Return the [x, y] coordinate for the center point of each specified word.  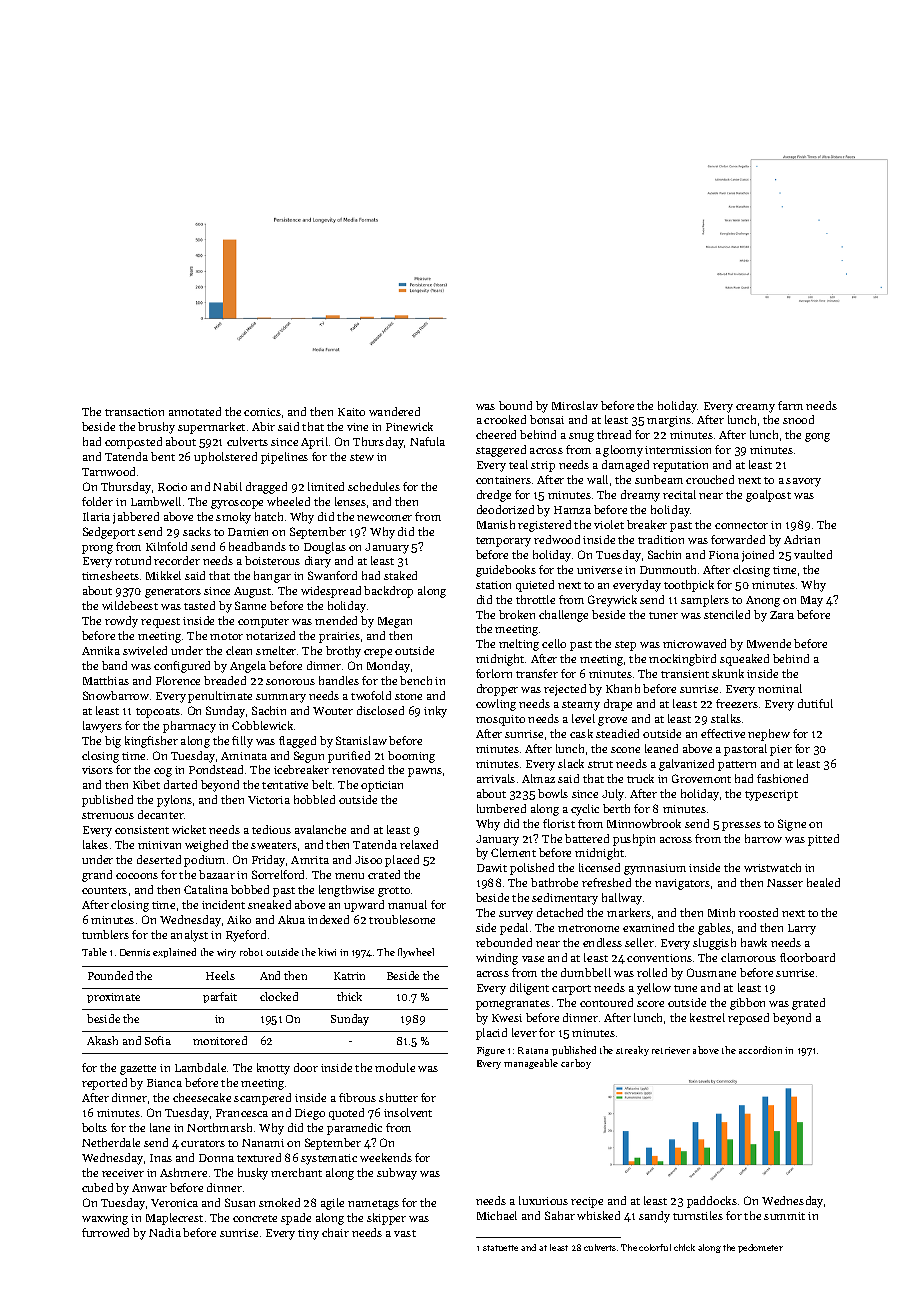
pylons [174, 801]
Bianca [164, 1083]
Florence [178, 680]
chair [335, 1232]
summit [784, 1216]
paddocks [712, 1202]
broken [517, 614]
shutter [398, 1097]
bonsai [547, 419]
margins [669, 421]
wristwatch [772, 867]
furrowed [105, 1232]
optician [382, 786]
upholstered [225, 458]
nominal [780, 688]
